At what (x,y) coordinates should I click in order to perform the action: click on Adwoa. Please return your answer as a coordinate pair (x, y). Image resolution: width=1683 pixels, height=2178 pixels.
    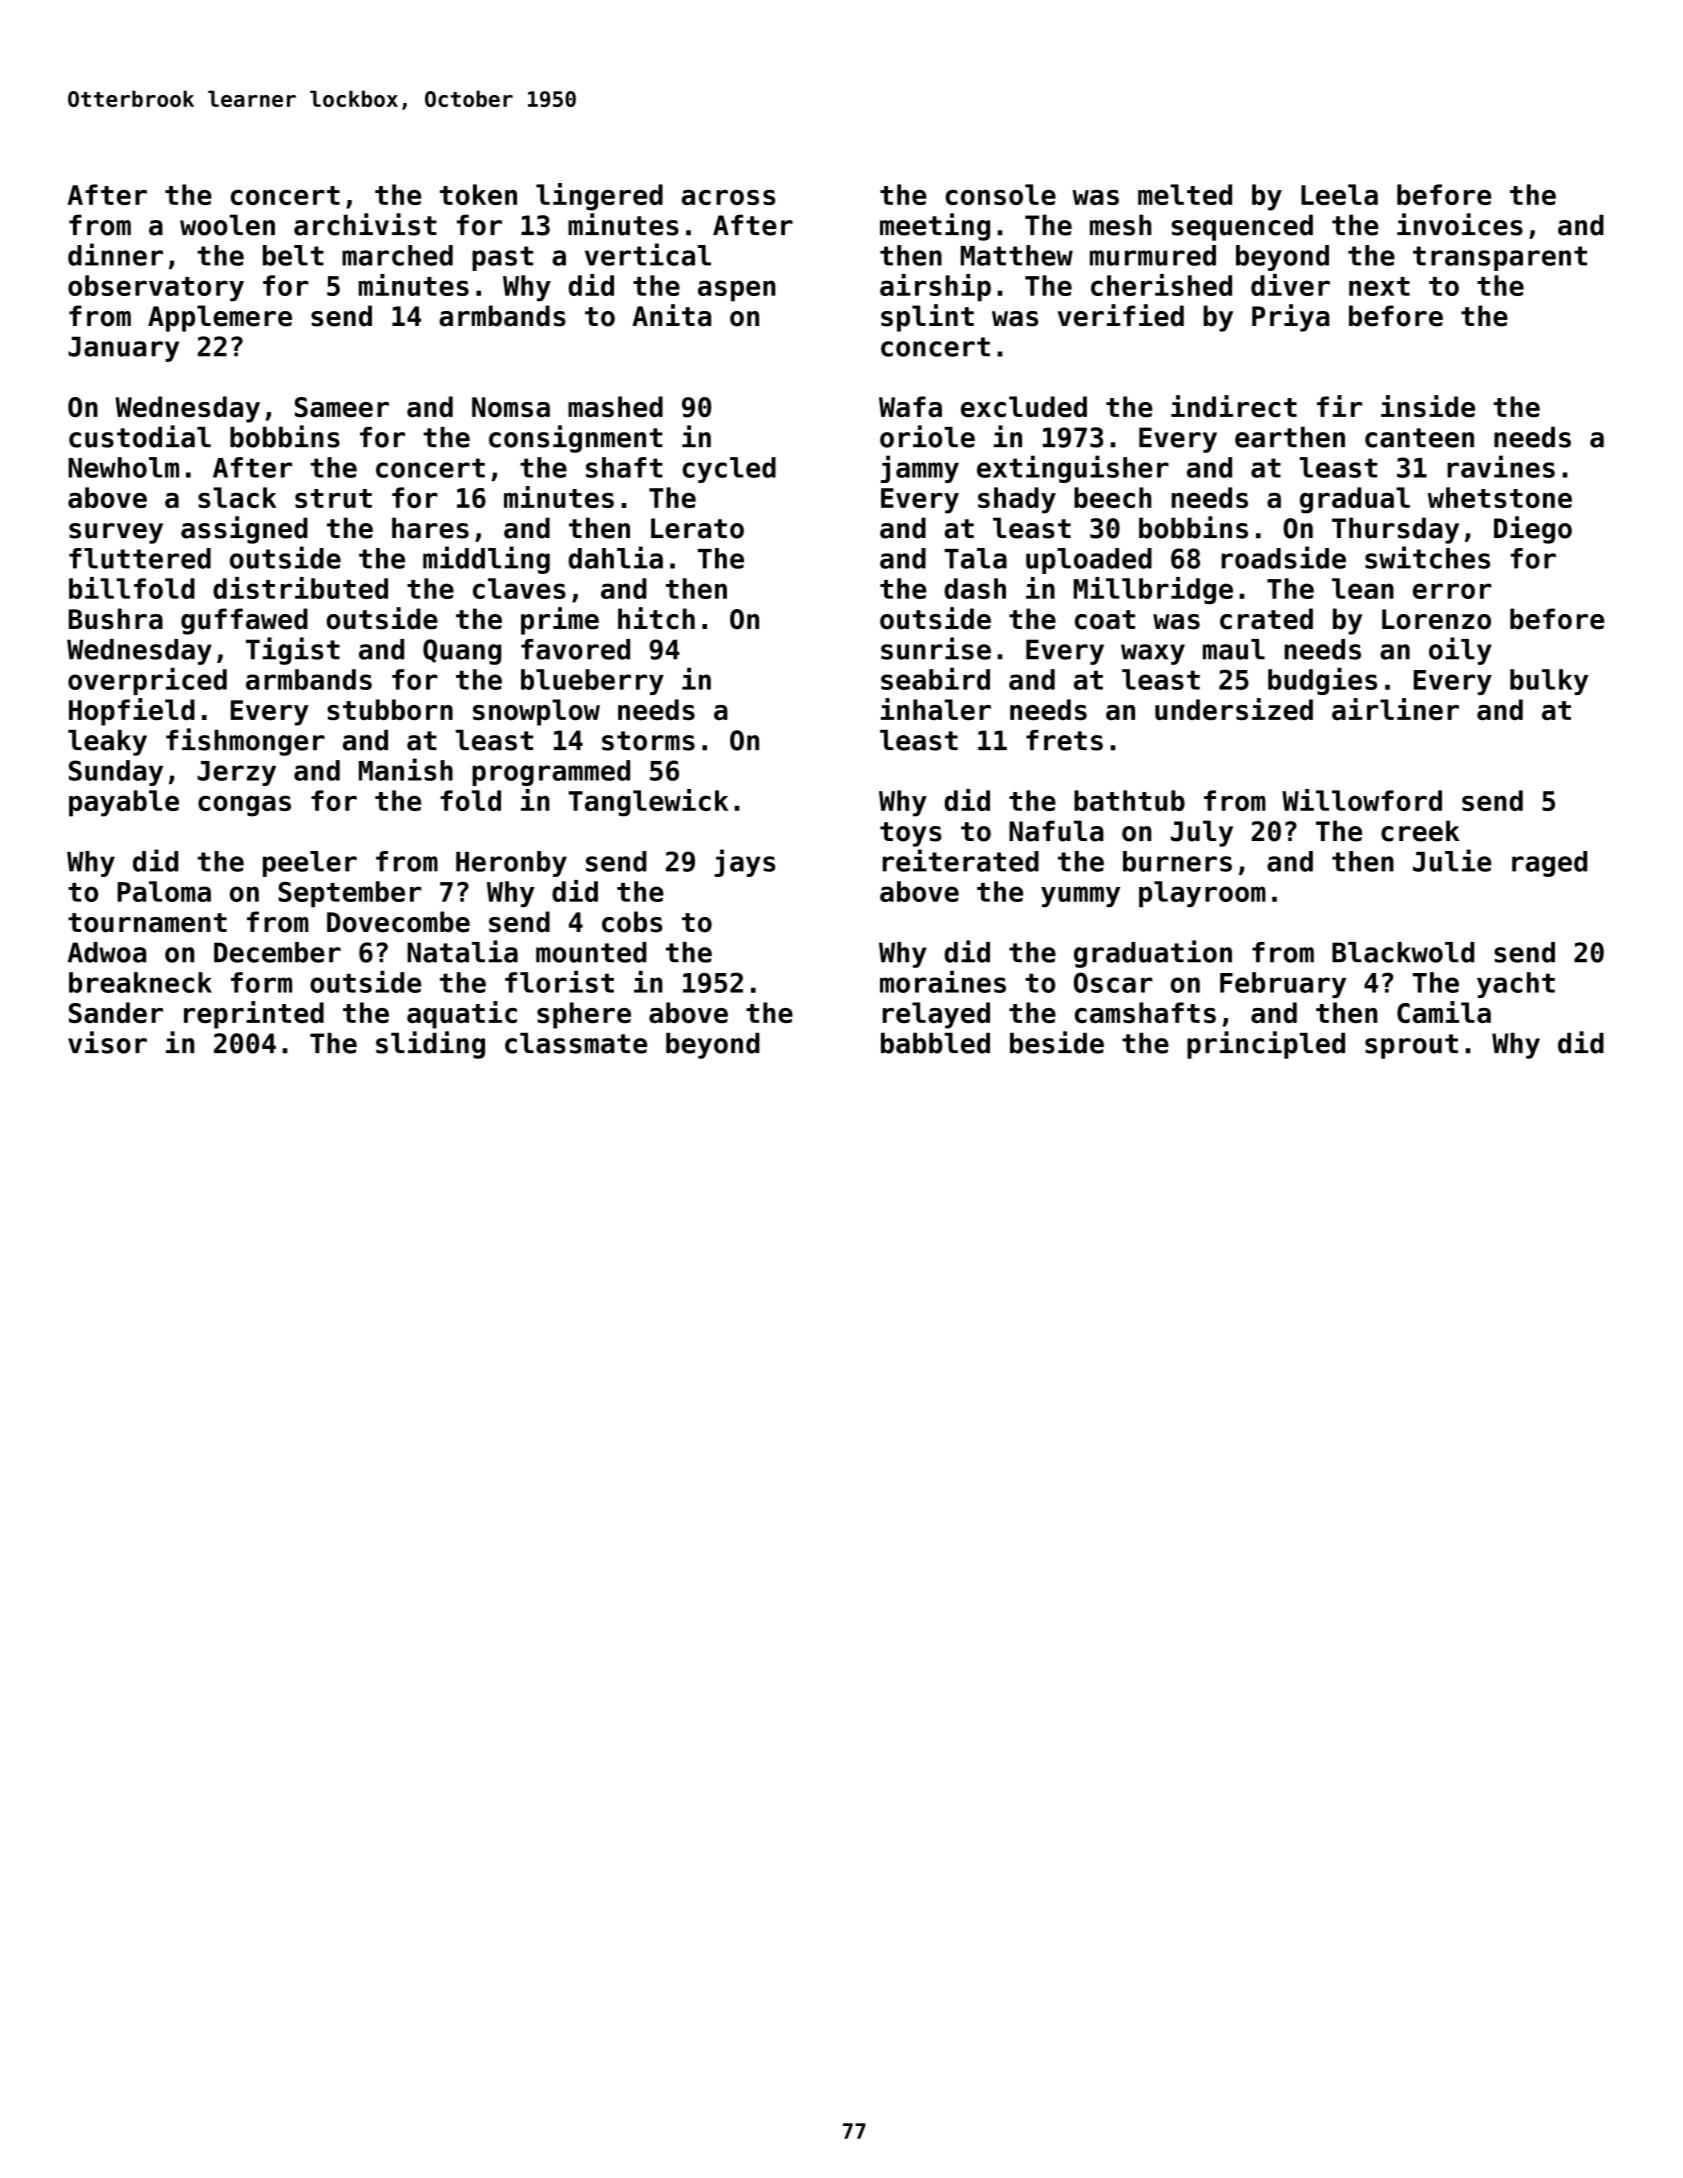
    Looking at the image, I should click on (107, 952).
